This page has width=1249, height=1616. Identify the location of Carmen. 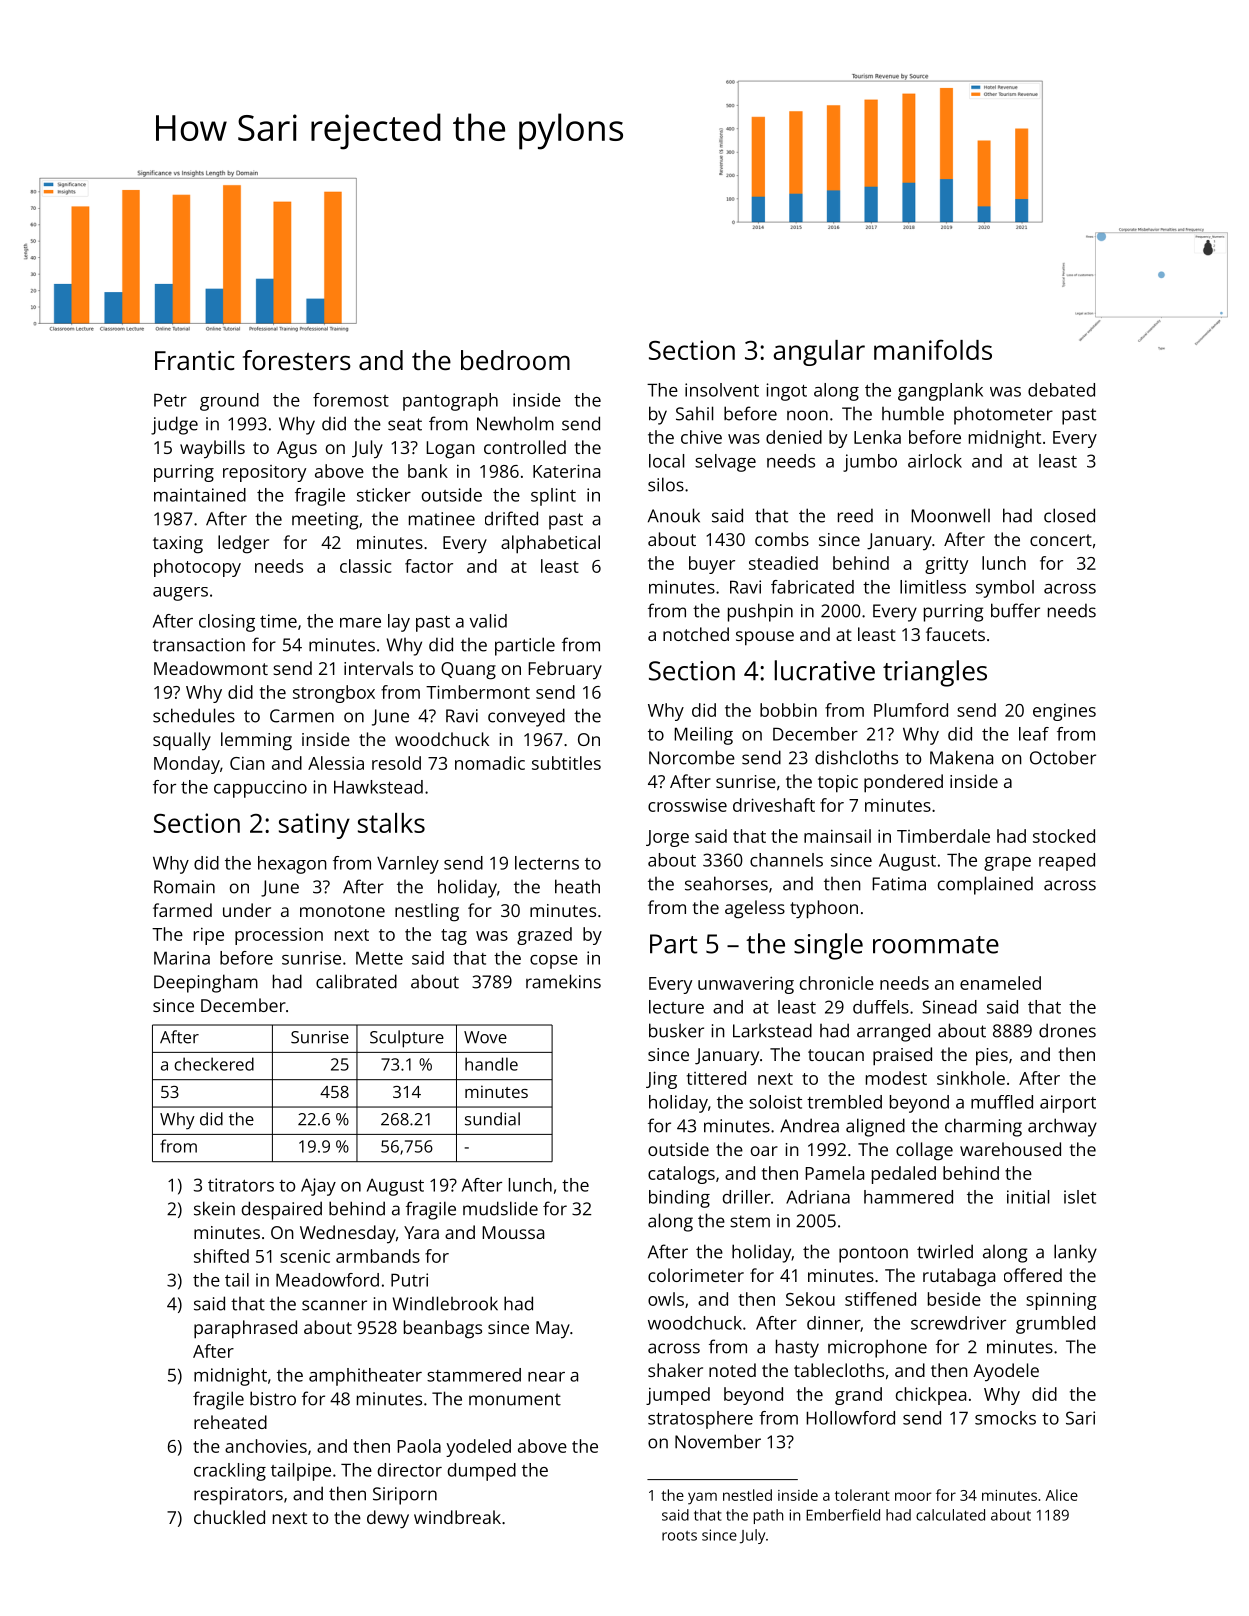
(302, 716).
